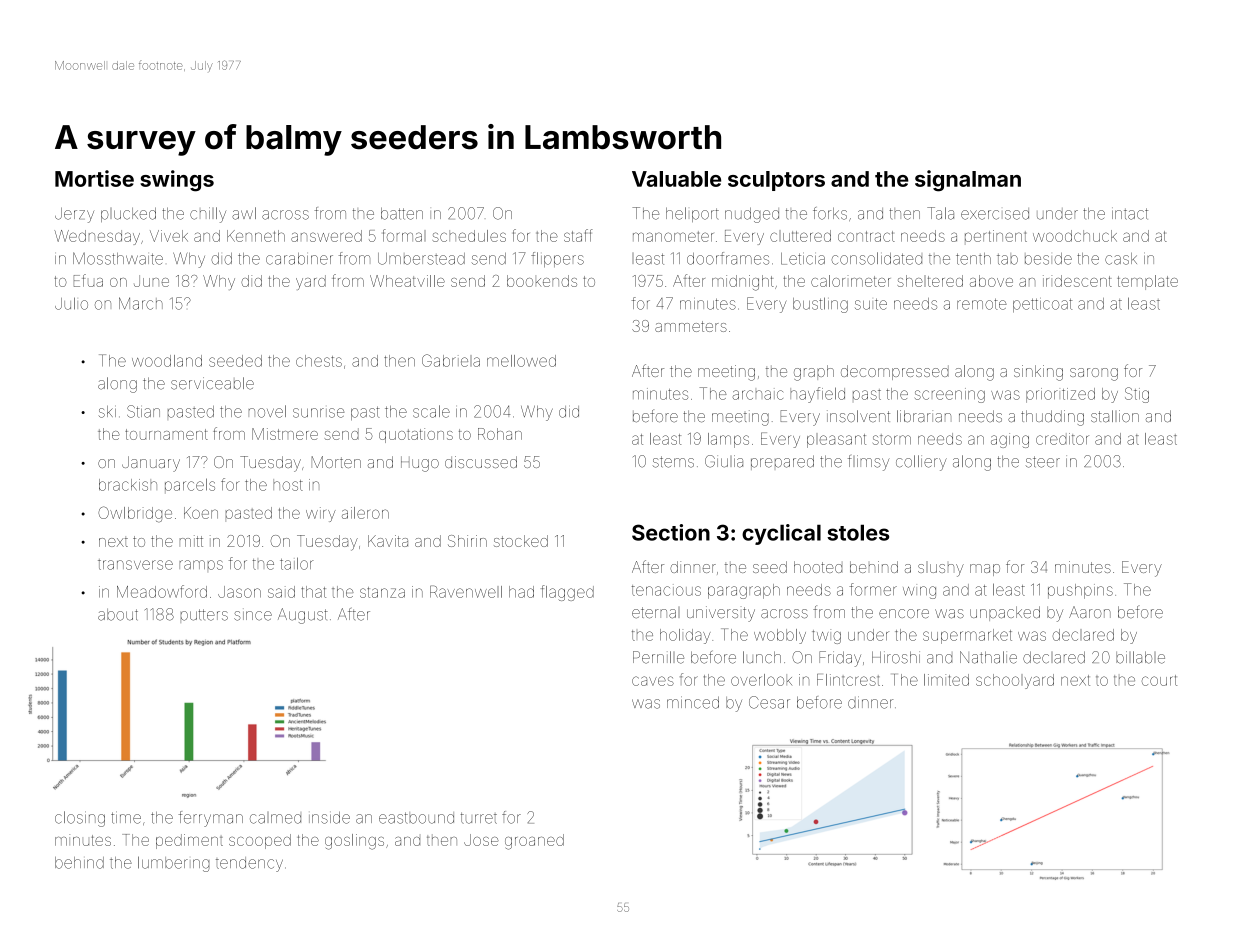 Image resolution: width=1233 pixels, height=952 pixels. Describe the element at coordinates (481, 840) in the screenshot. I see `Jose` at that location.
